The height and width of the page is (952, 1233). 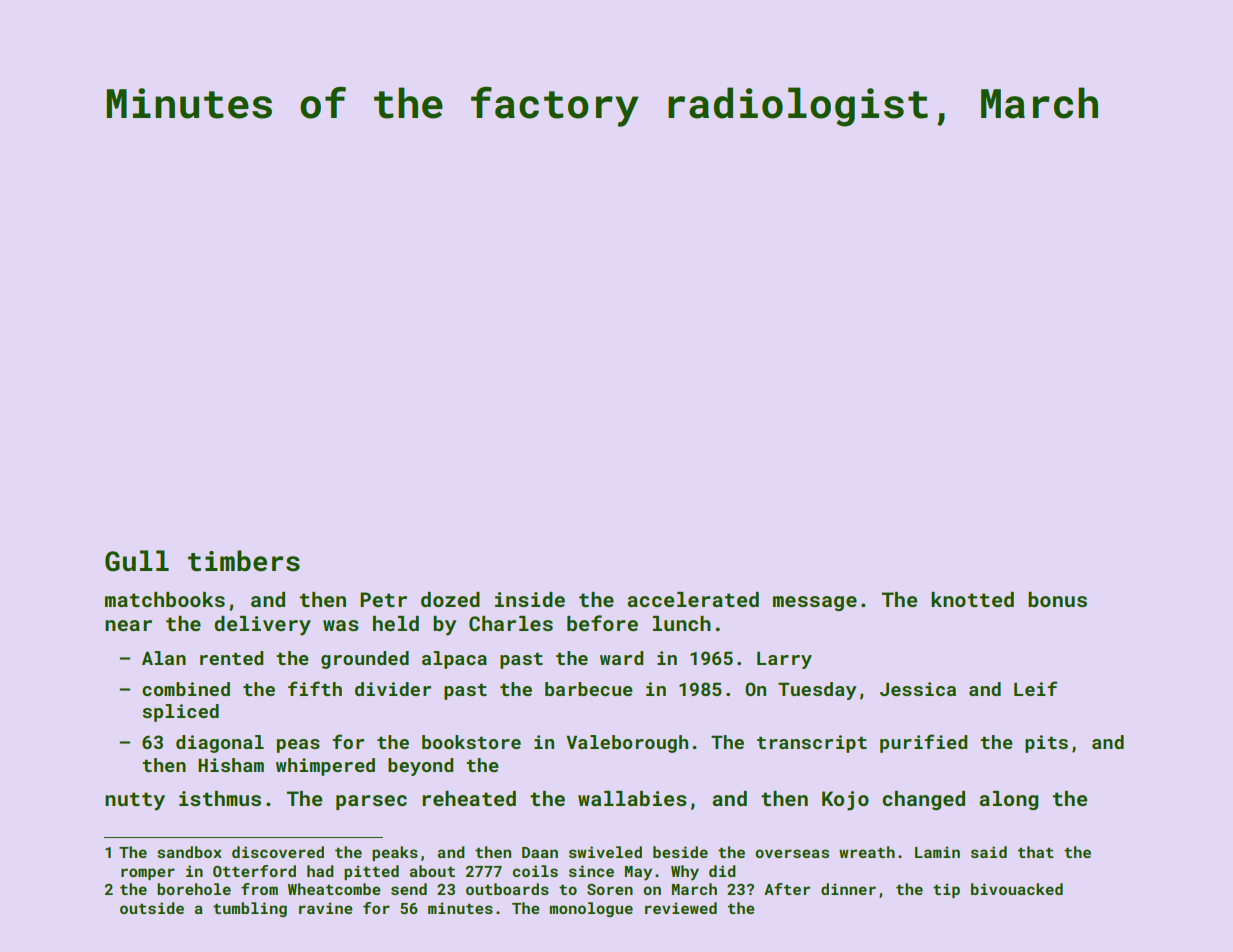 I want to click on accelerated, so click(x=693, y=599).
